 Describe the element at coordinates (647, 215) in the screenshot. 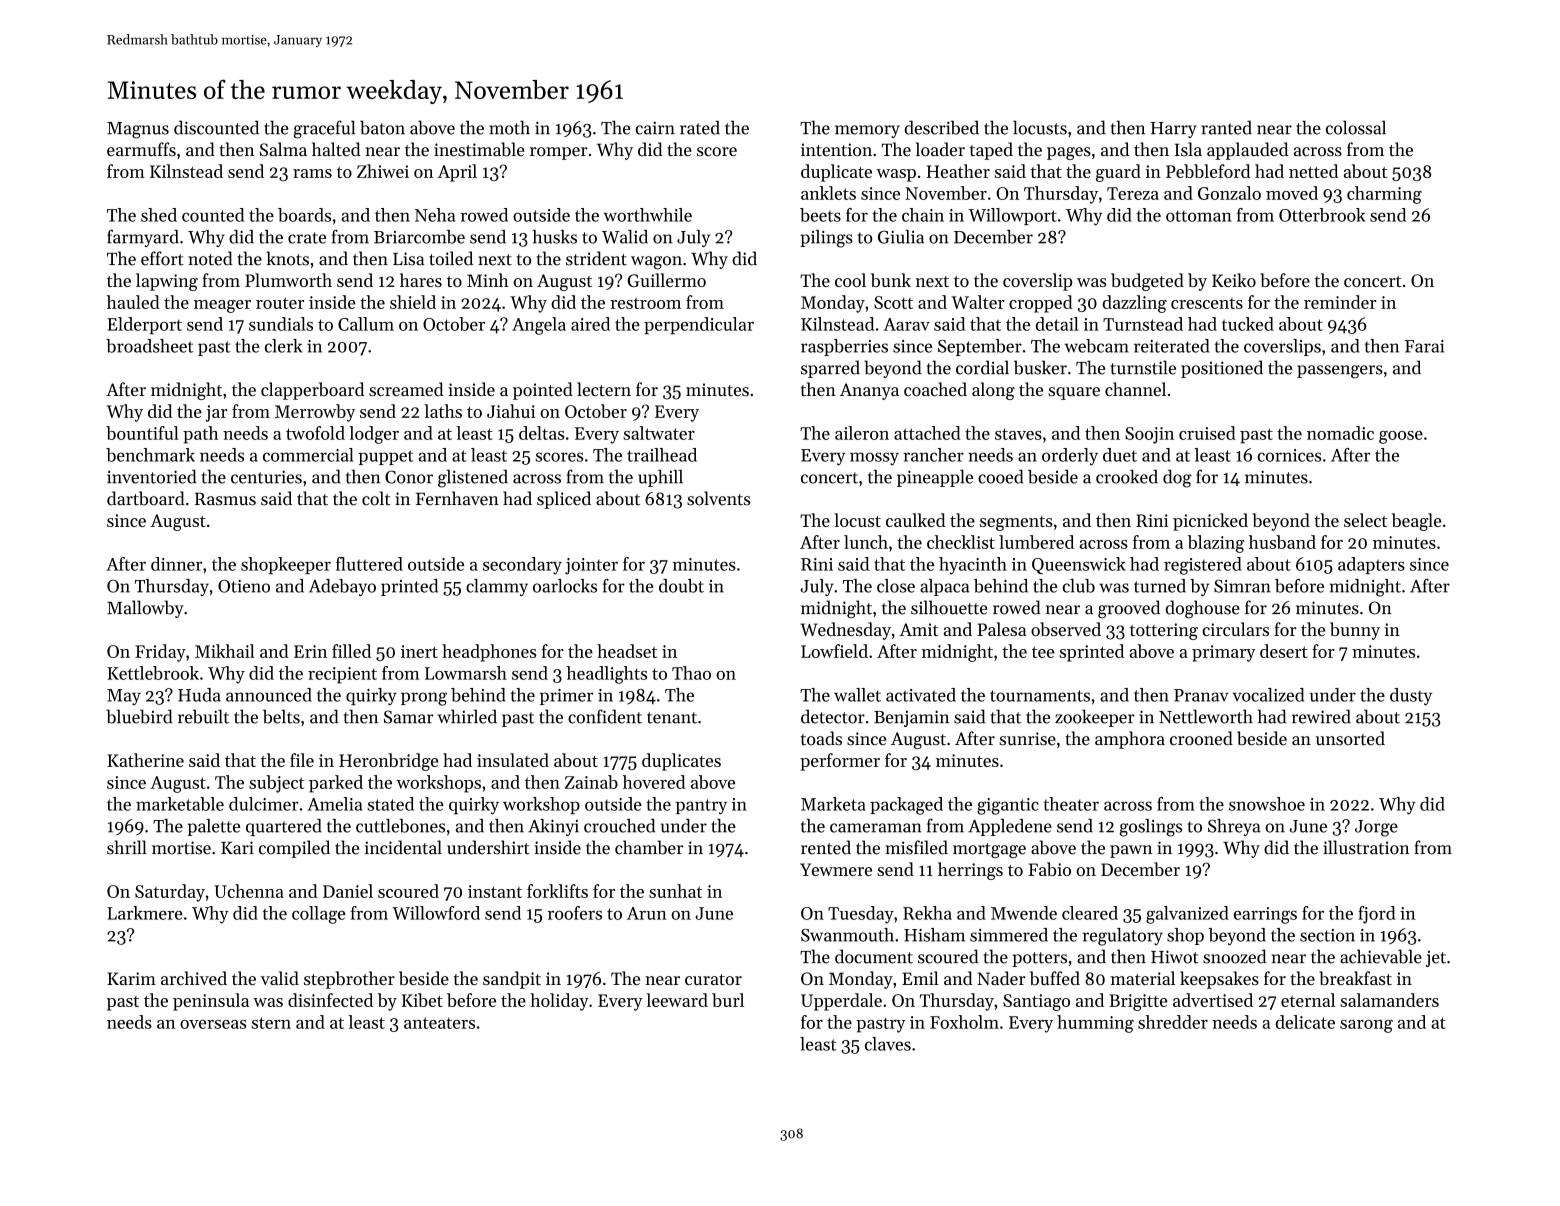

I see `worthwhile` at that location.
